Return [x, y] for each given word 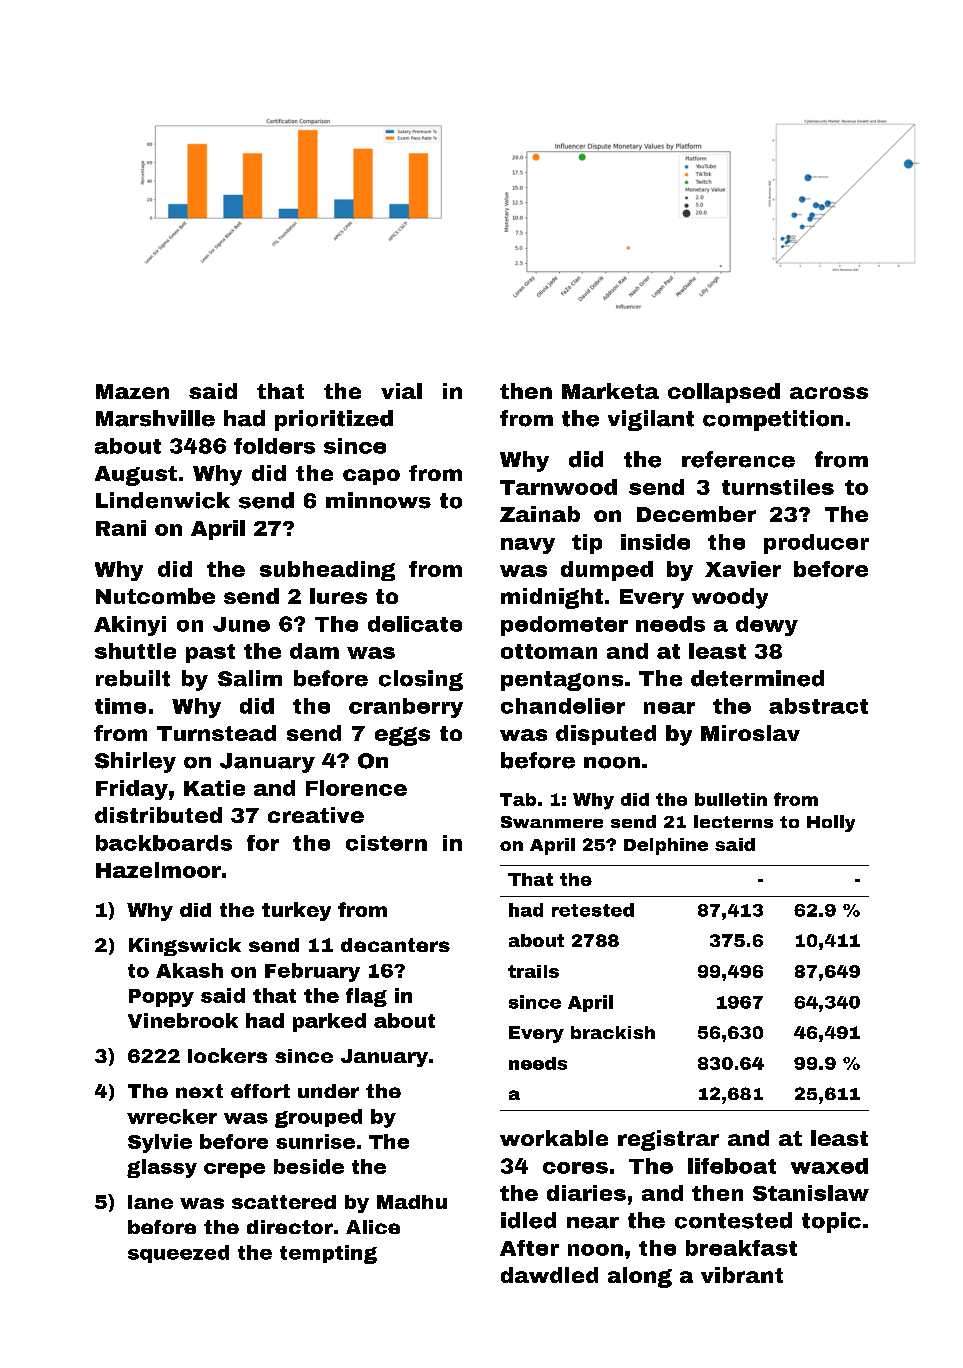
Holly [831, 823]
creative [316, 815]
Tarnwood [558, 487]
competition [773, 420]
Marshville [155, 418]
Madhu [412, 1202]
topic [831, 1222]
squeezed [178, 1254]
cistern [386, 843]
